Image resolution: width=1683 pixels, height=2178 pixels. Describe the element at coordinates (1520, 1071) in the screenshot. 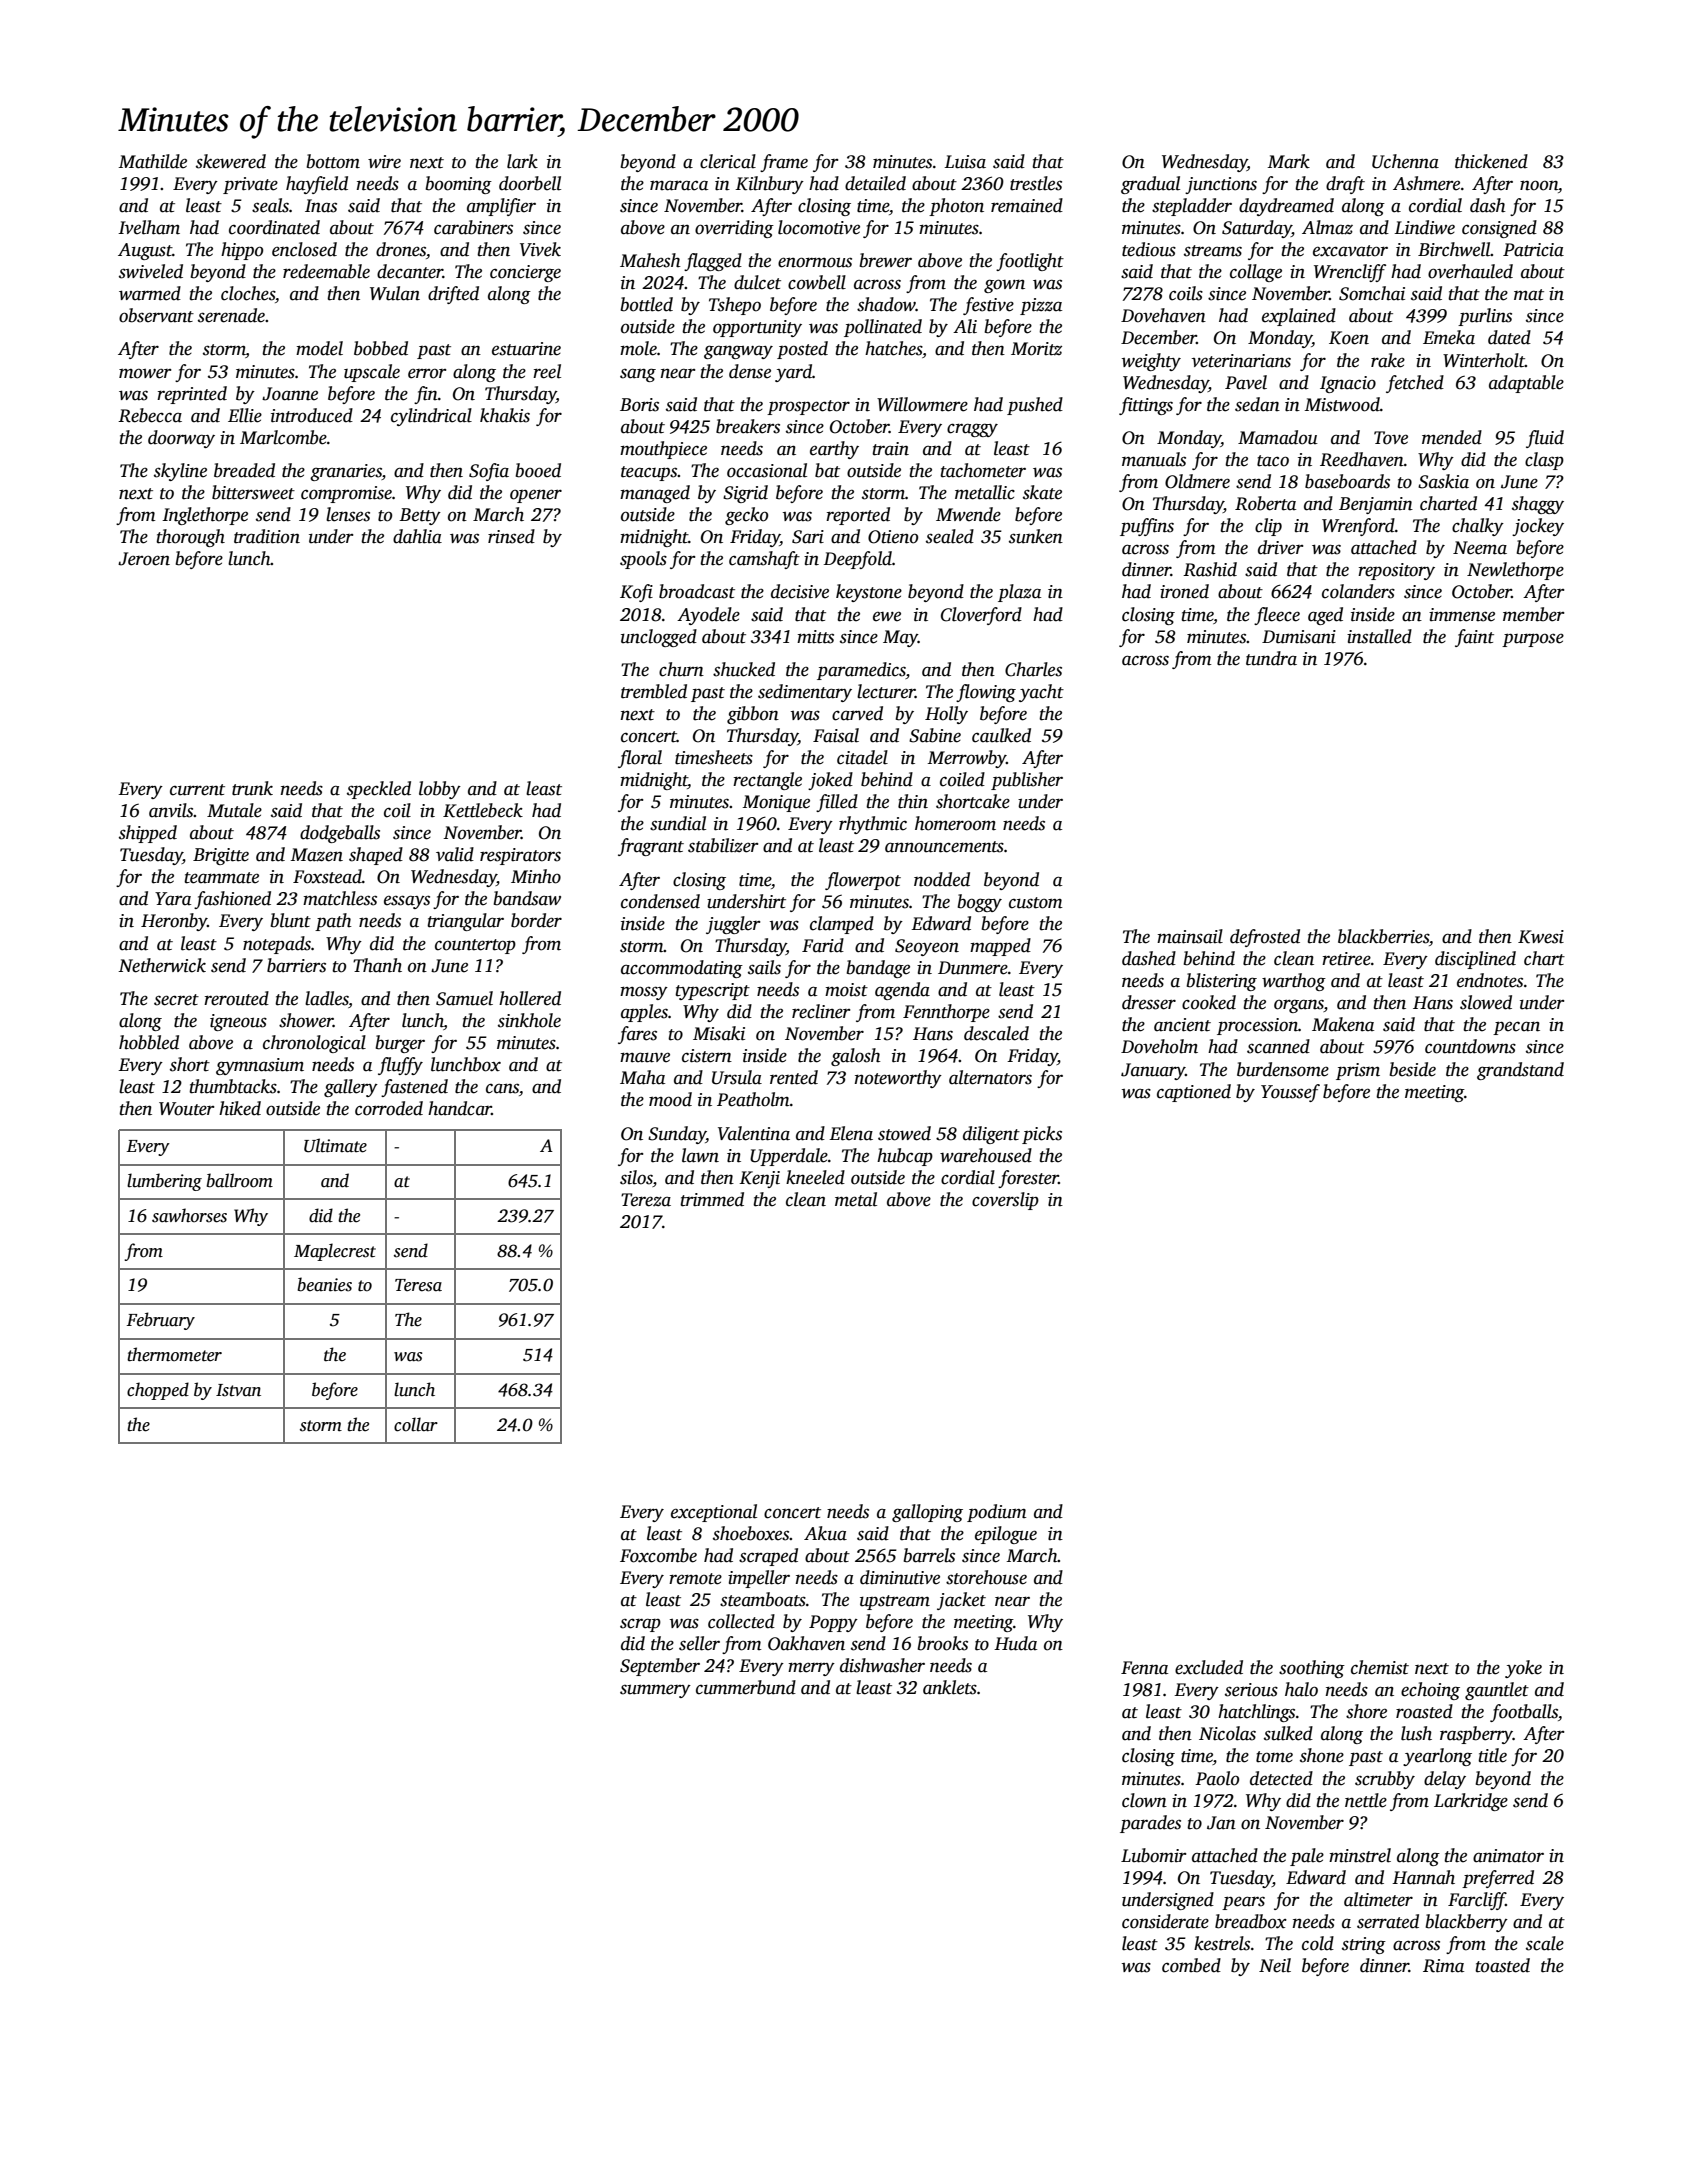

I see `grandstand` at that location.
